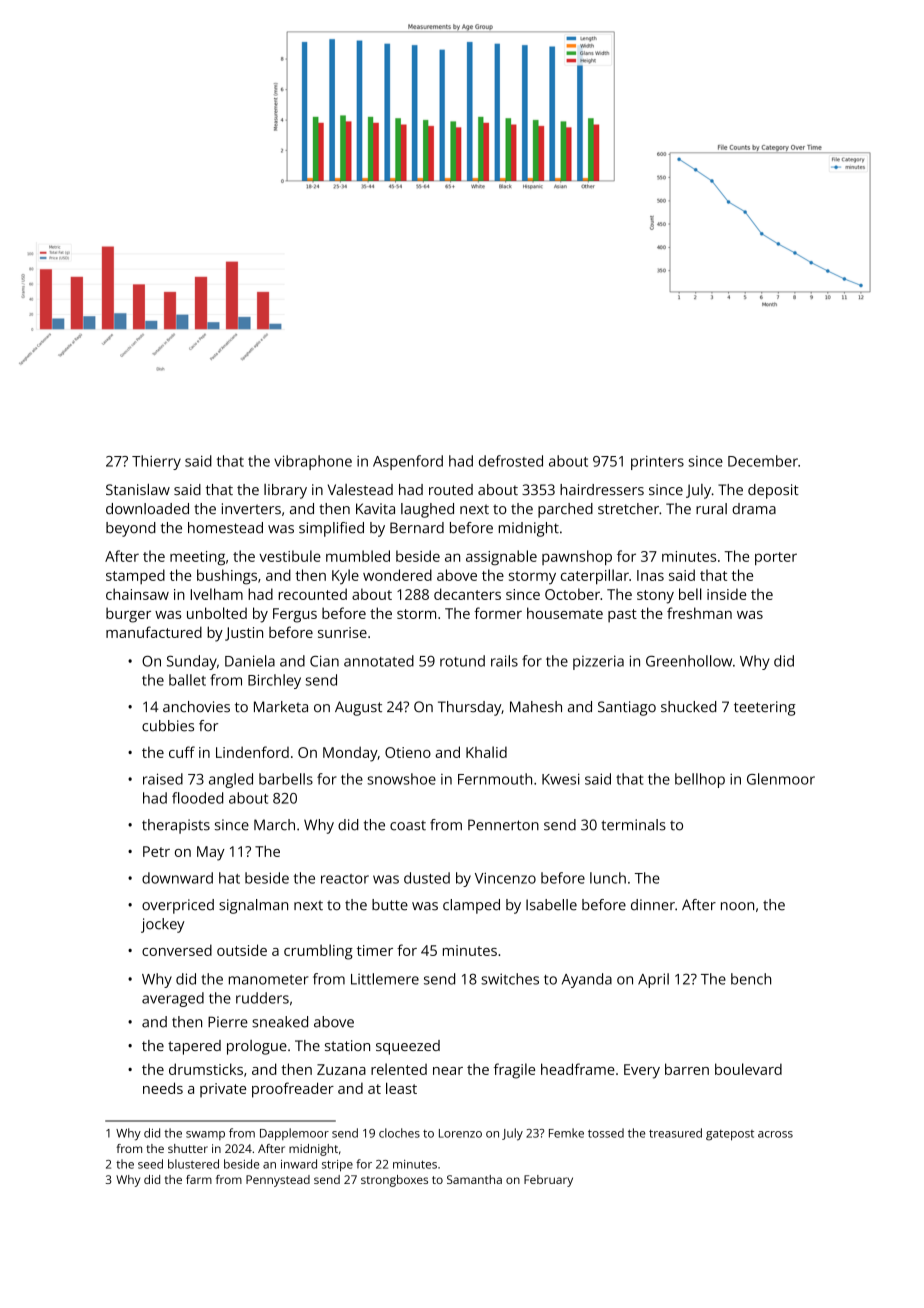 The width and height of the screenshot is (924, 1308). I want to click on printers, so click(657, 463).
